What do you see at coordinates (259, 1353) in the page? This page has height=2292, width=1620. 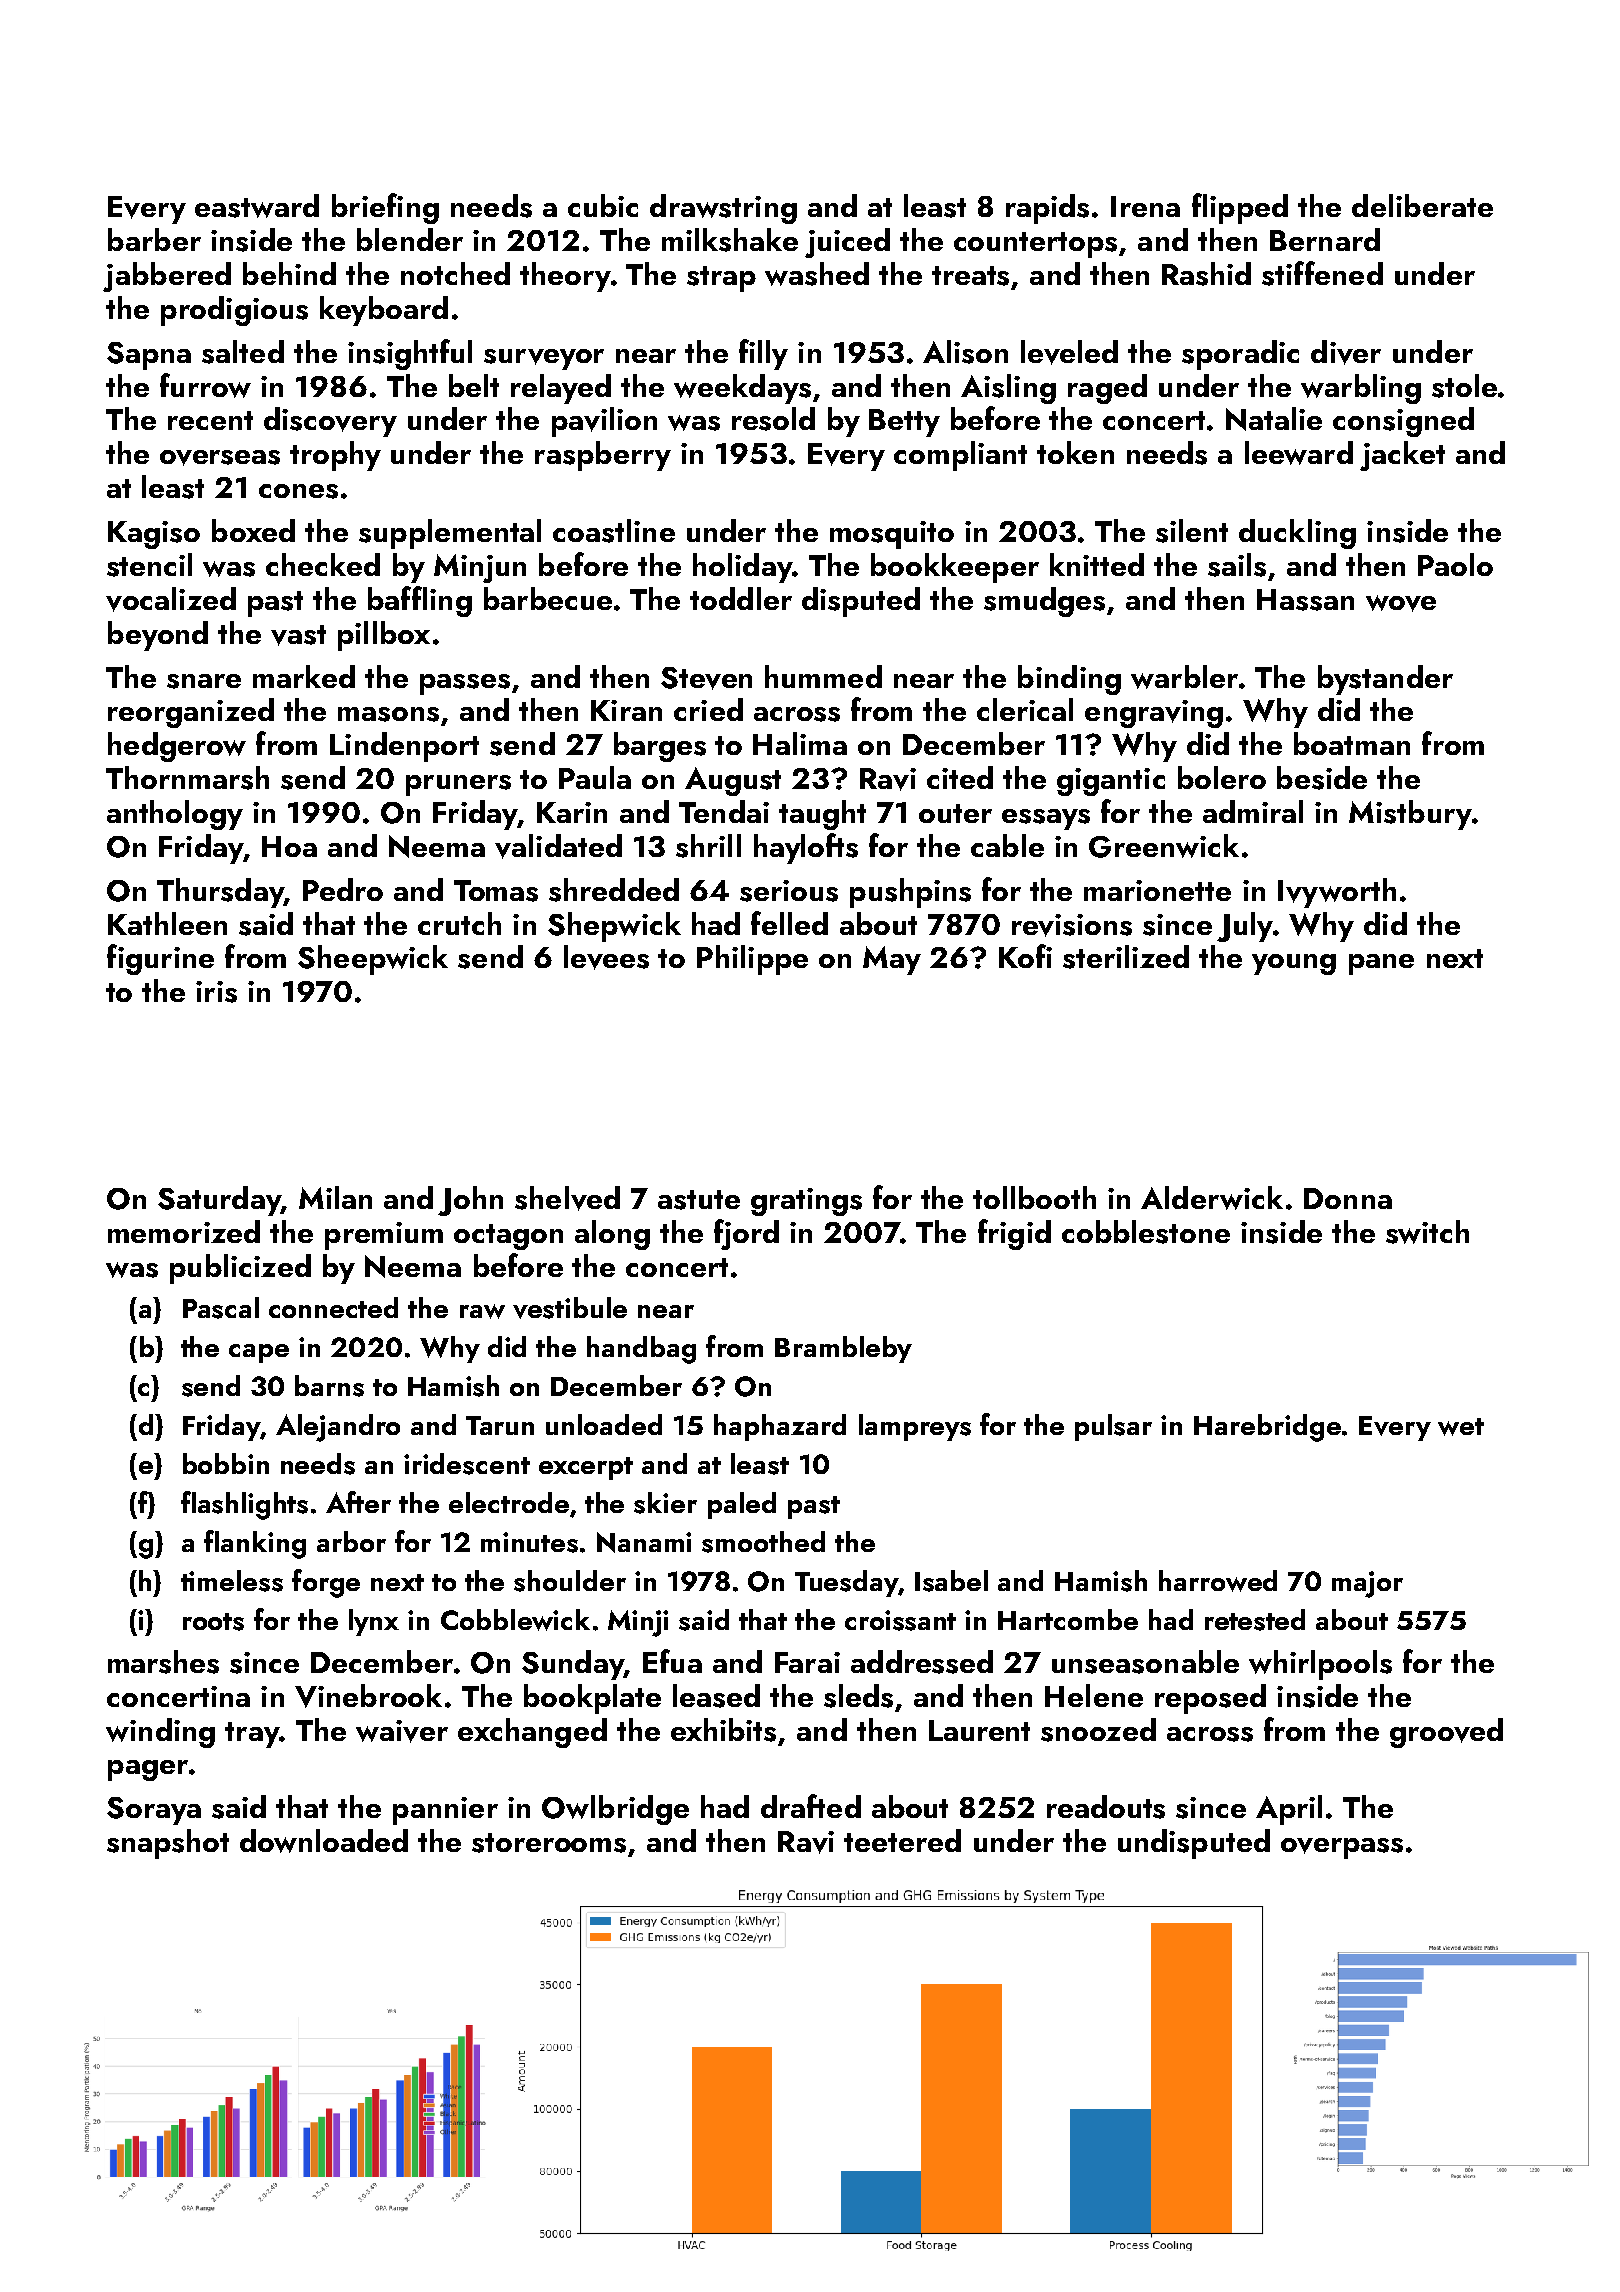 I see `cape` at bounding box center [259, 1353].
